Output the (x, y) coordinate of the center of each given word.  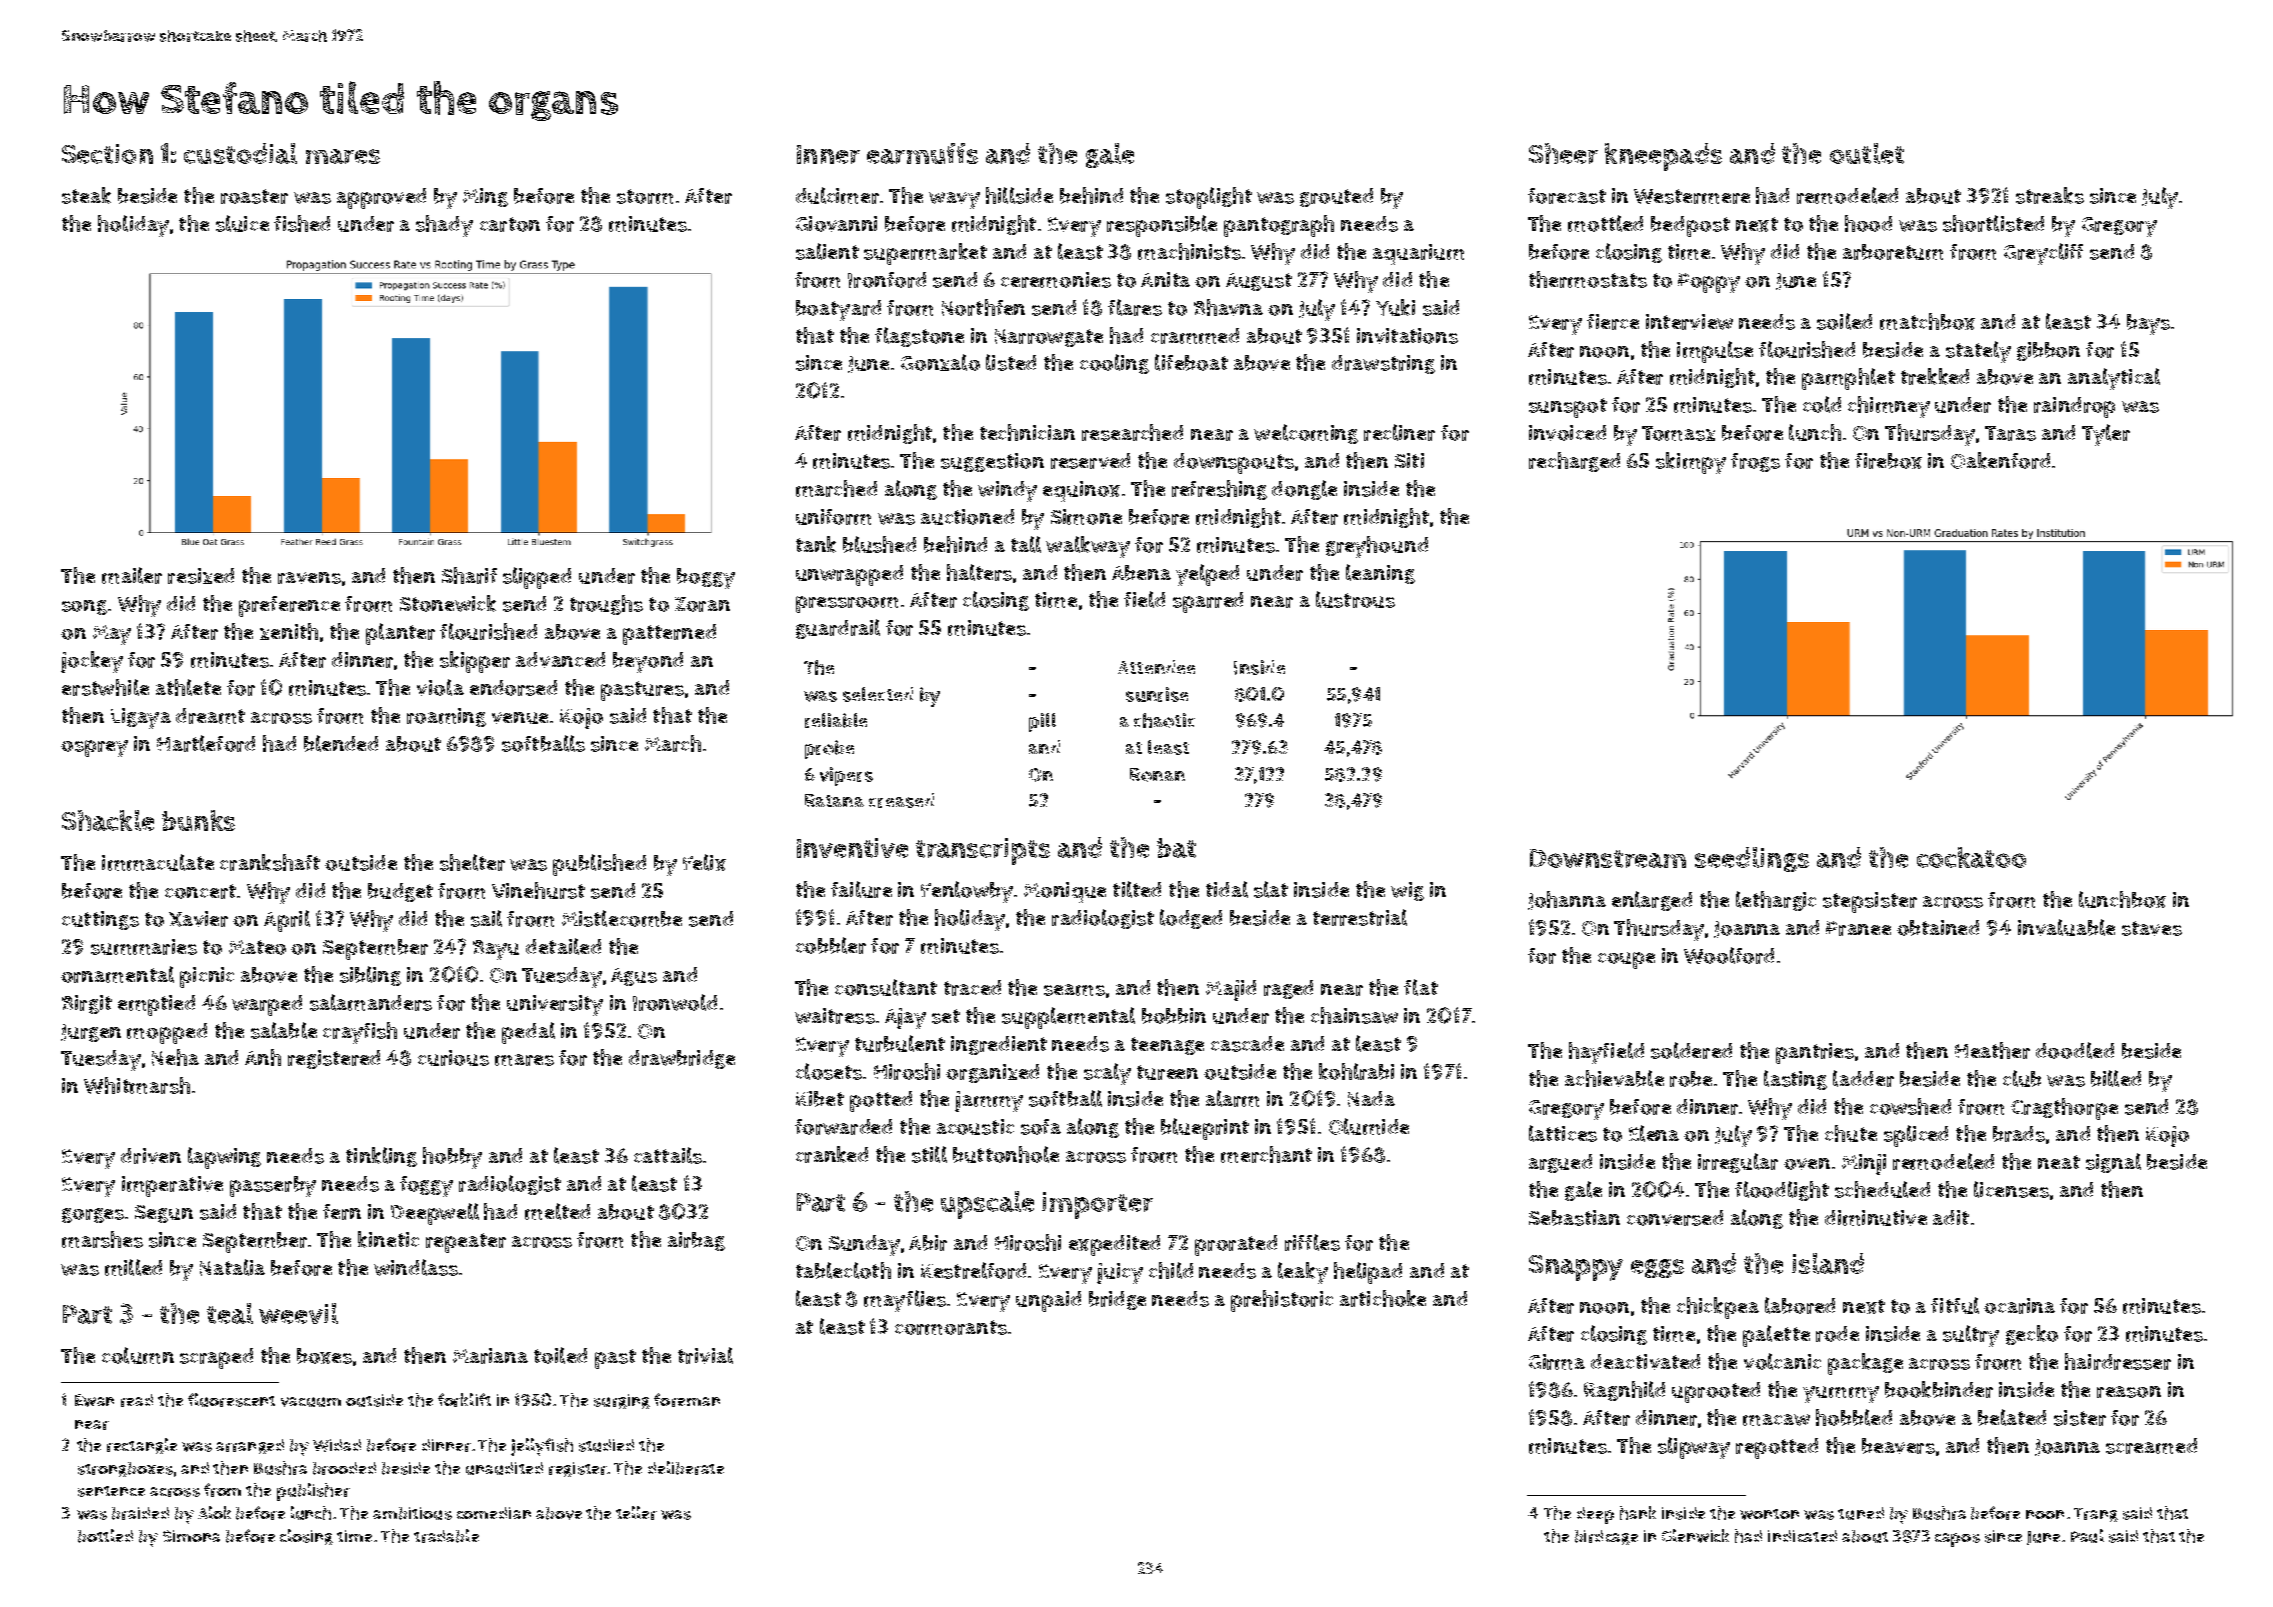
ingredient (999, 1045)
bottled (105, 1536)
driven (151, 1156)
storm (645, 196)
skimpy (1691, 463)
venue (520, 718)
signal (2113, 1163)
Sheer (1563, 153)
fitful (1955, 1305)
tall (1026, 544)
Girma (1557, 1362)
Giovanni (836, 224)
